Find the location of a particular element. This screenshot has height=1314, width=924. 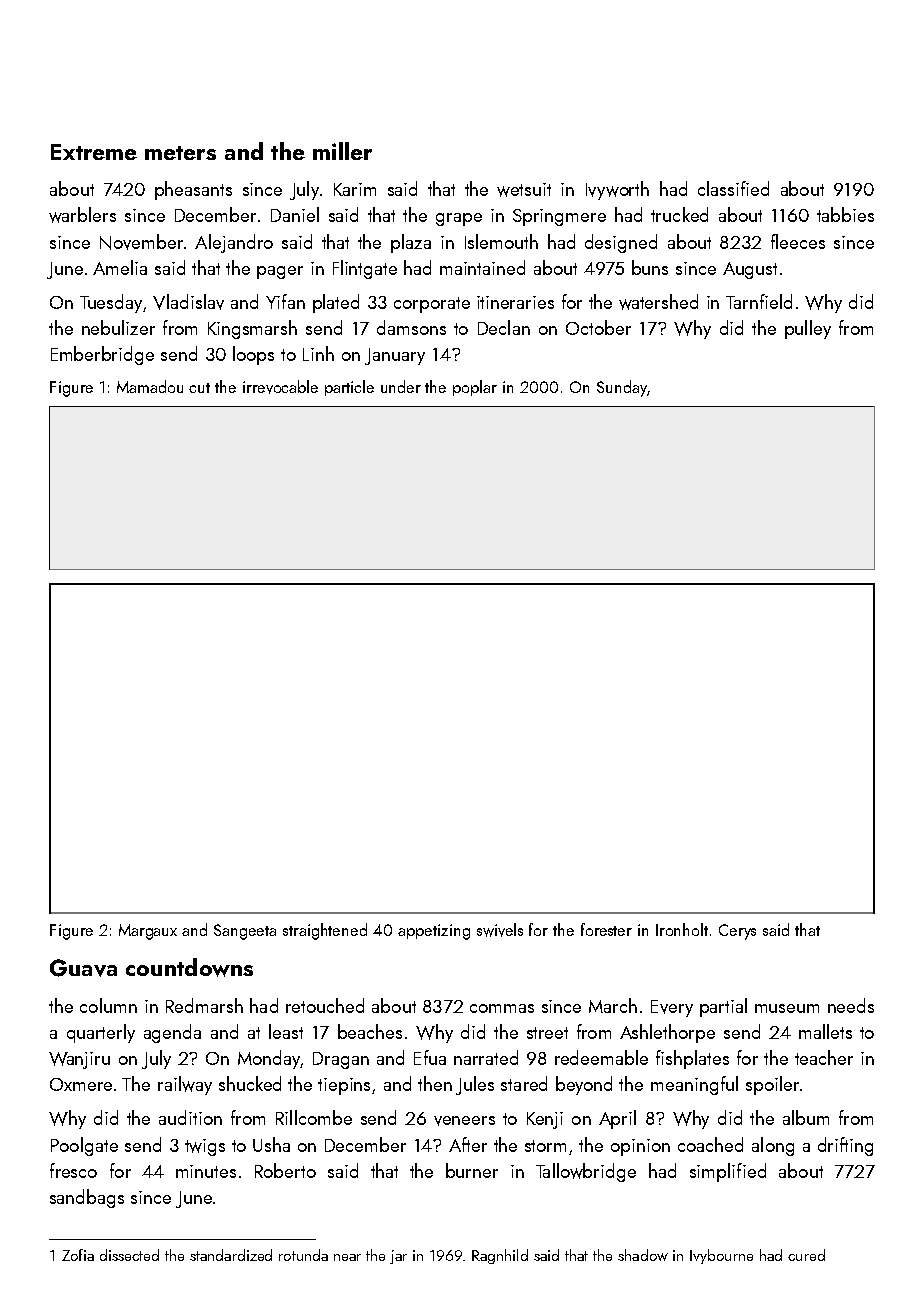

appetizing is located at coordinates (434, 932).
